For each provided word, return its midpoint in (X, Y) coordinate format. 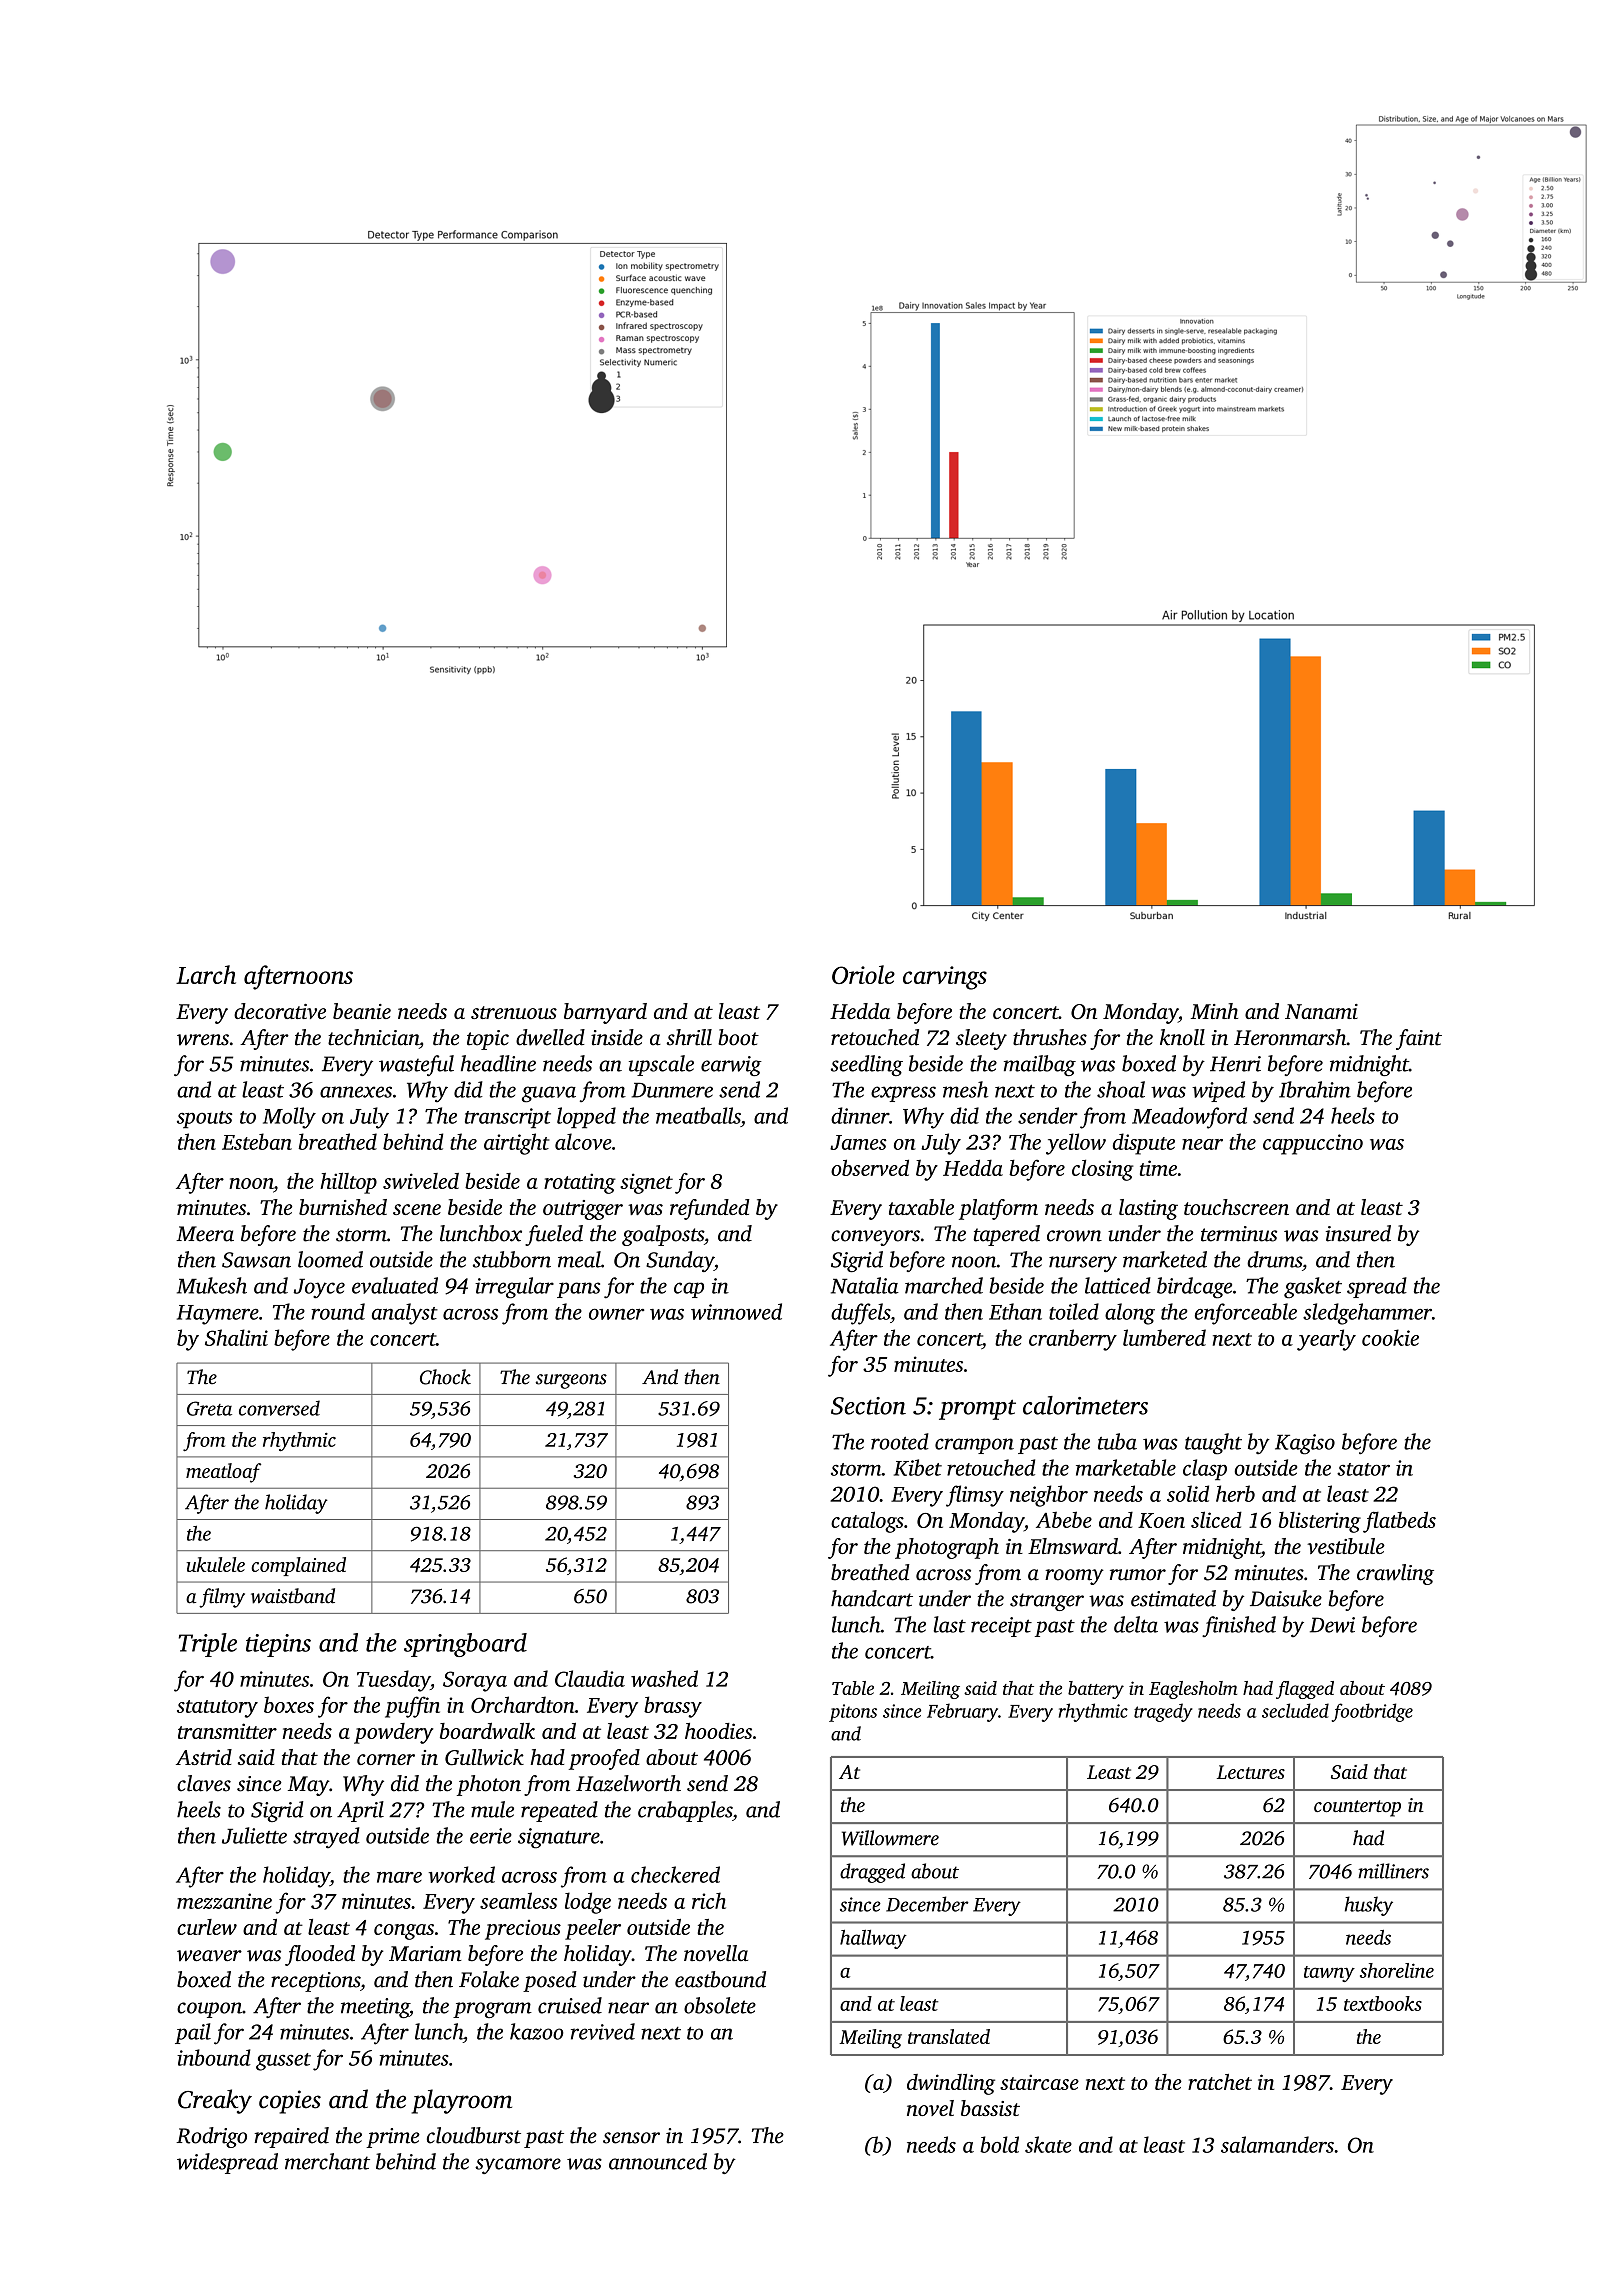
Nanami (1321, 1011)
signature (559, 1838)
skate (1048, 2144)
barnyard (605, 1013)
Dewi (1332, 1625)
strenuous (514, 1012)
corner (386, 1759)
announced (658, 2161)
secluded (1295, 1710)
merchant (327, 2161)
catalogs (867, 1522)
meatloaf (223, 1473)
